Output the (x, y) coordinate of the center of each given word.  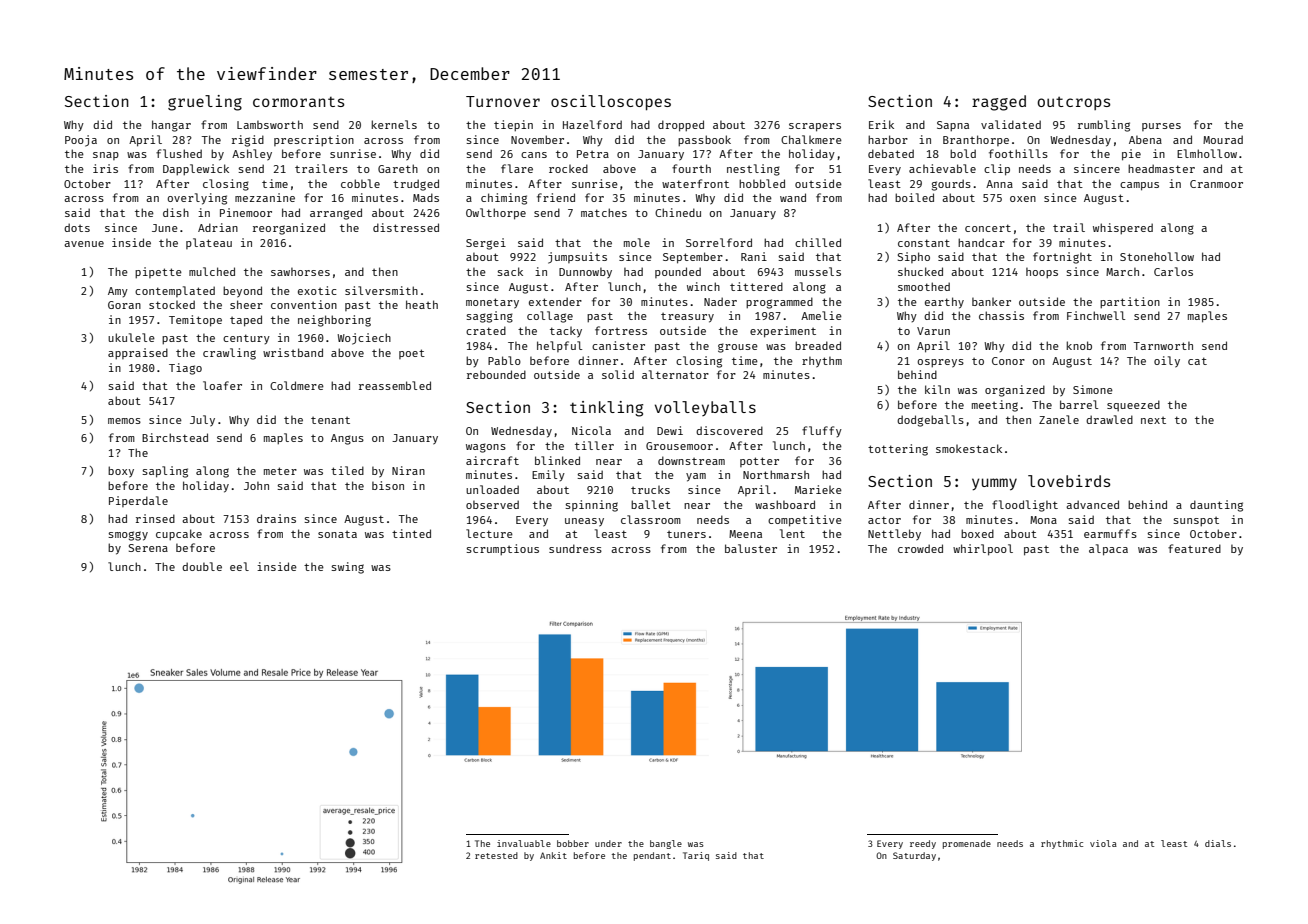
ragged (999, 103)
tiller (594, 445)
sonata (337, 534)
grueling (205, 103)
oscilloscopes (611, 102)
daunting (1216, 506)
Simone (1093, 389)
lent (792, 533)
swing (347, 568)
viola (1103, 843)
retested (496, 855)
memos (124, 421)
